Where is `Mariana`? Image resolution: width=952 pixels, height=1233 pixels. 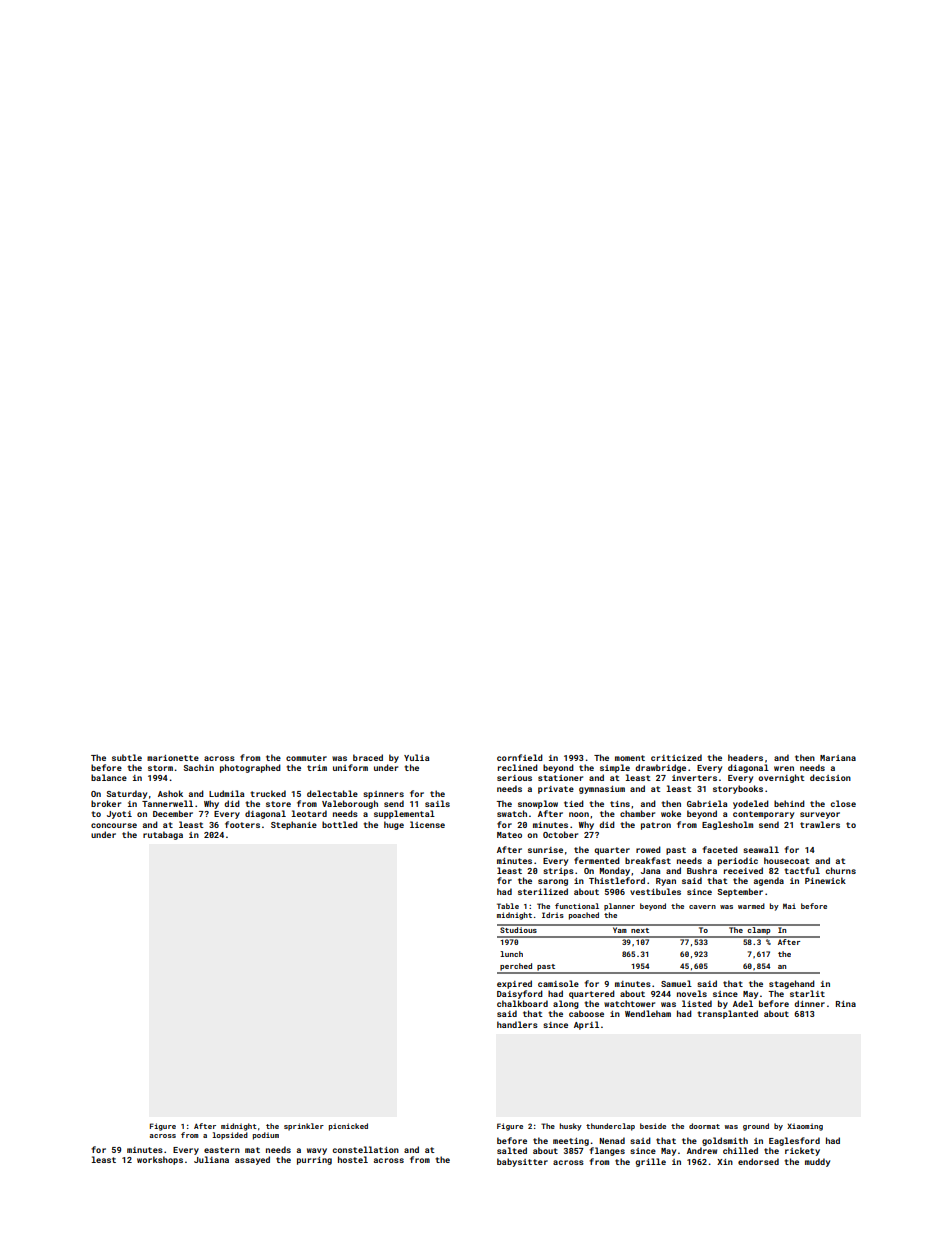 Mariana is located at coordinates (838, 758).
